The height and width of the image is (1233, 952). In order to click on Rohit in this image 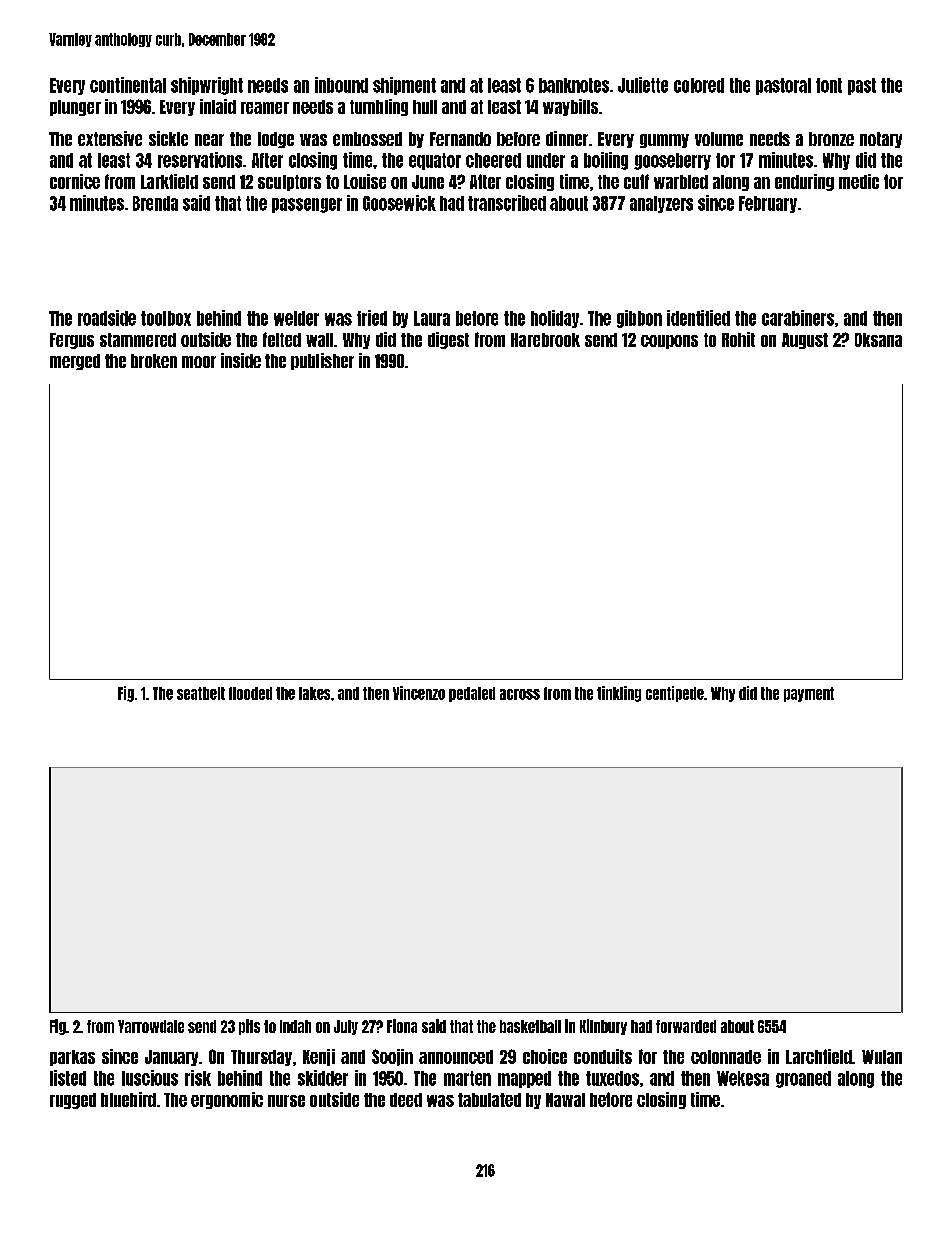, I will do `click(738, 339)`.
